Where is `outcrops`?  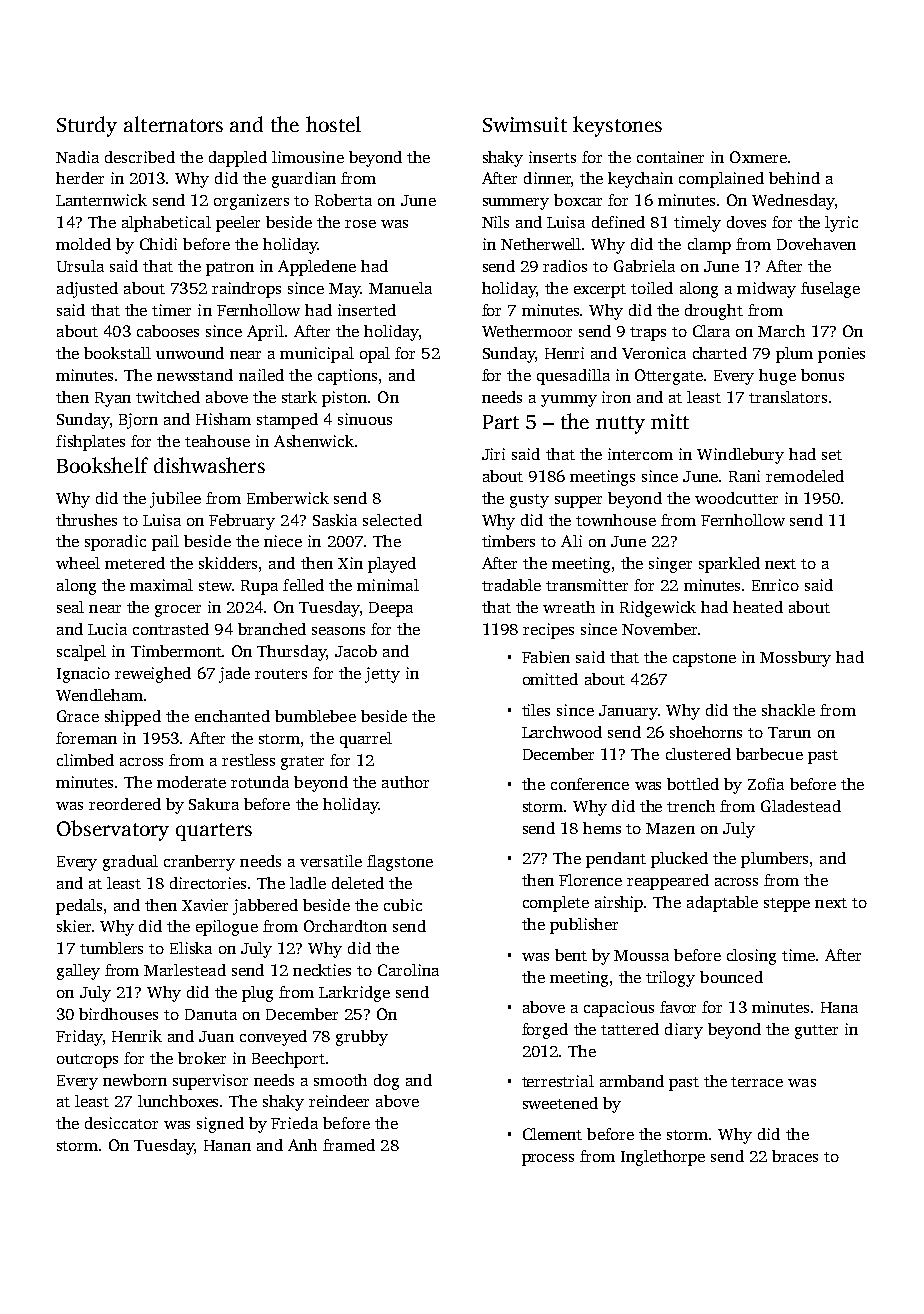 outcrops is located at coordinates (87, 1061).
